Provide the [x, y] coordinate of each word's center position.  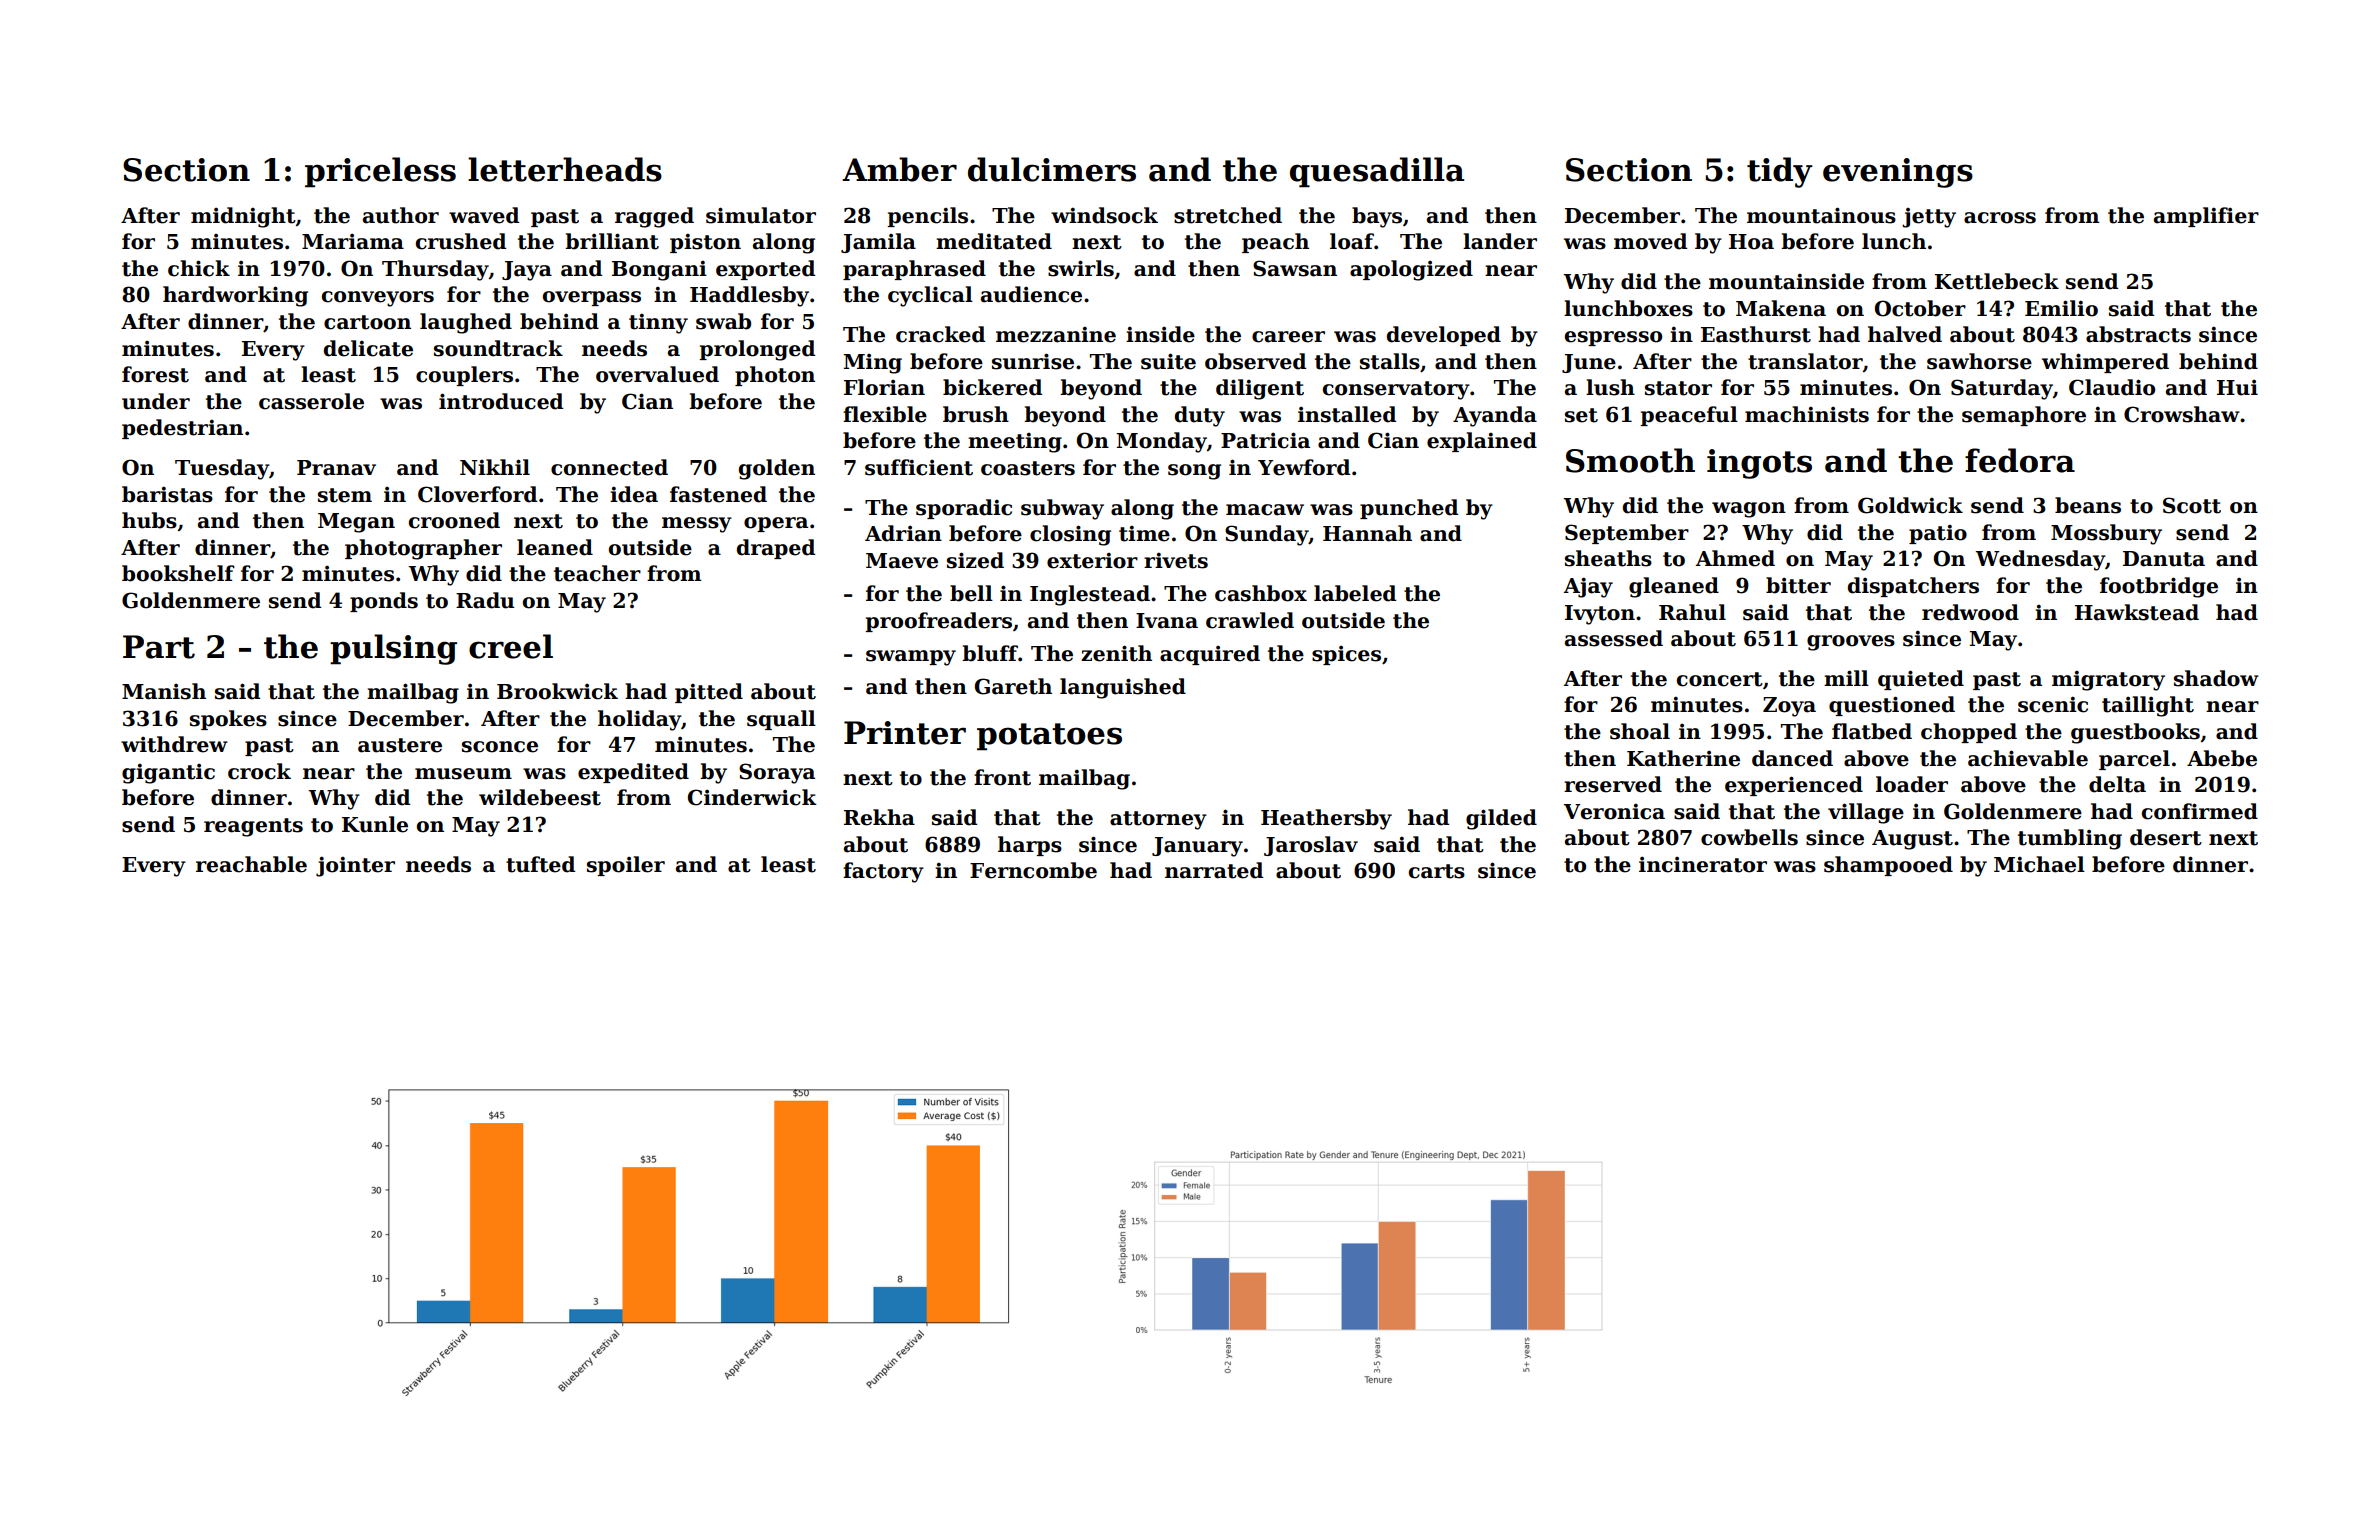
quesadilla [1377, 172]
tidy [1780, 172]
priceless [380, 172]
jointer [355, 866]
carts [1437, 871]
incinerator [1703, 865]
